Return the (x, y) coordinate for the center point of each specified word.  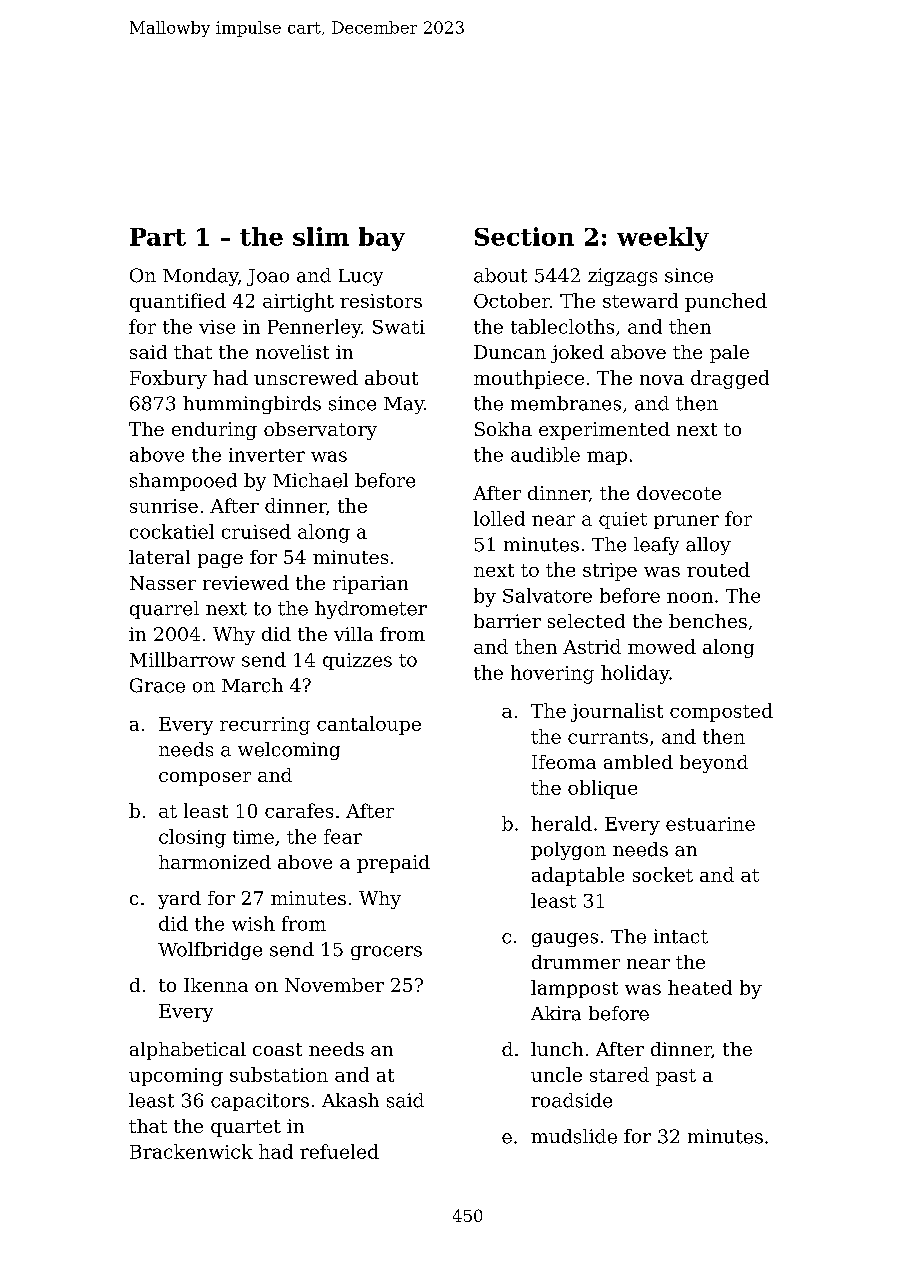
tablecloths (562, 326)
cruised (256, 531)
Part (158, 237)
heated (700, 987)
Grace (157, 685)
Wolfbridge (210, 951)
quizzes (357, 661)
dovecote (679, 493)
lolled (499, 518)
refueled (339, 1151)
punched (726, 302)
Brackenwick (191, 1151)
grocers (386, 953)
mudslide (574, 1136)
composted (721, 712)
